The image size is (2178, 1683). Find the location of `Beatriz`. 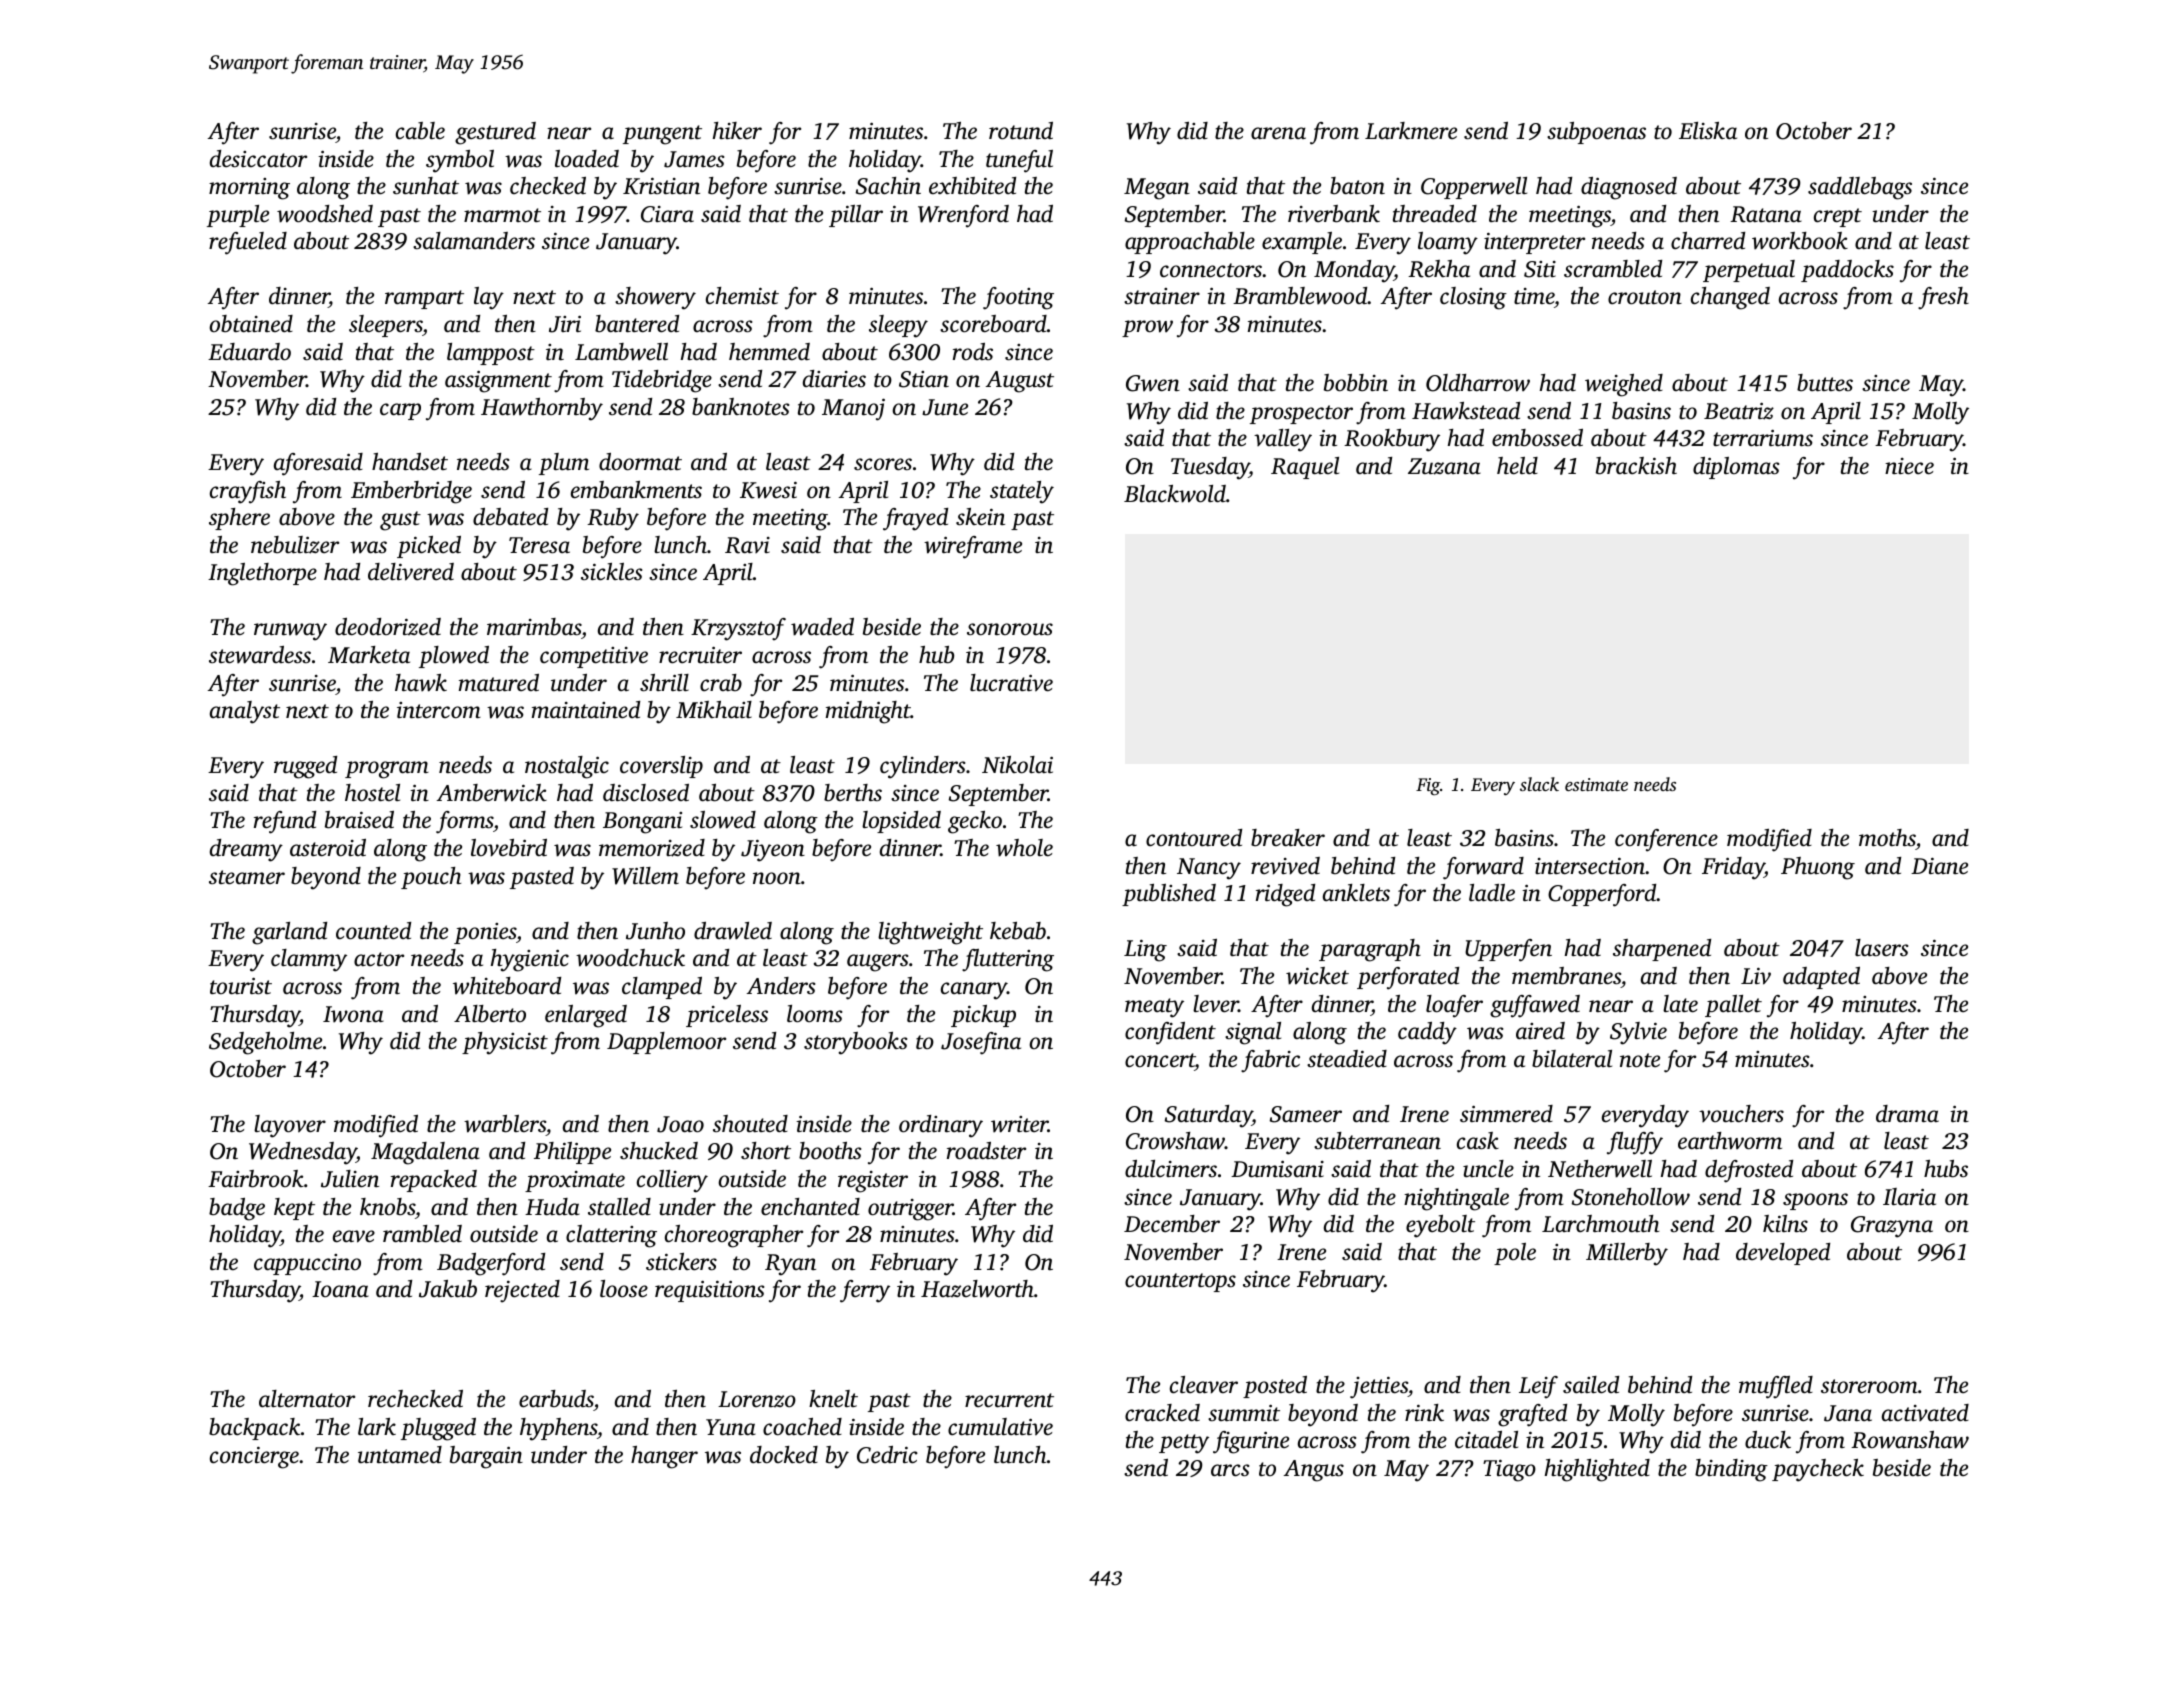

Beatriz is located at coordinates (1739, 411).
